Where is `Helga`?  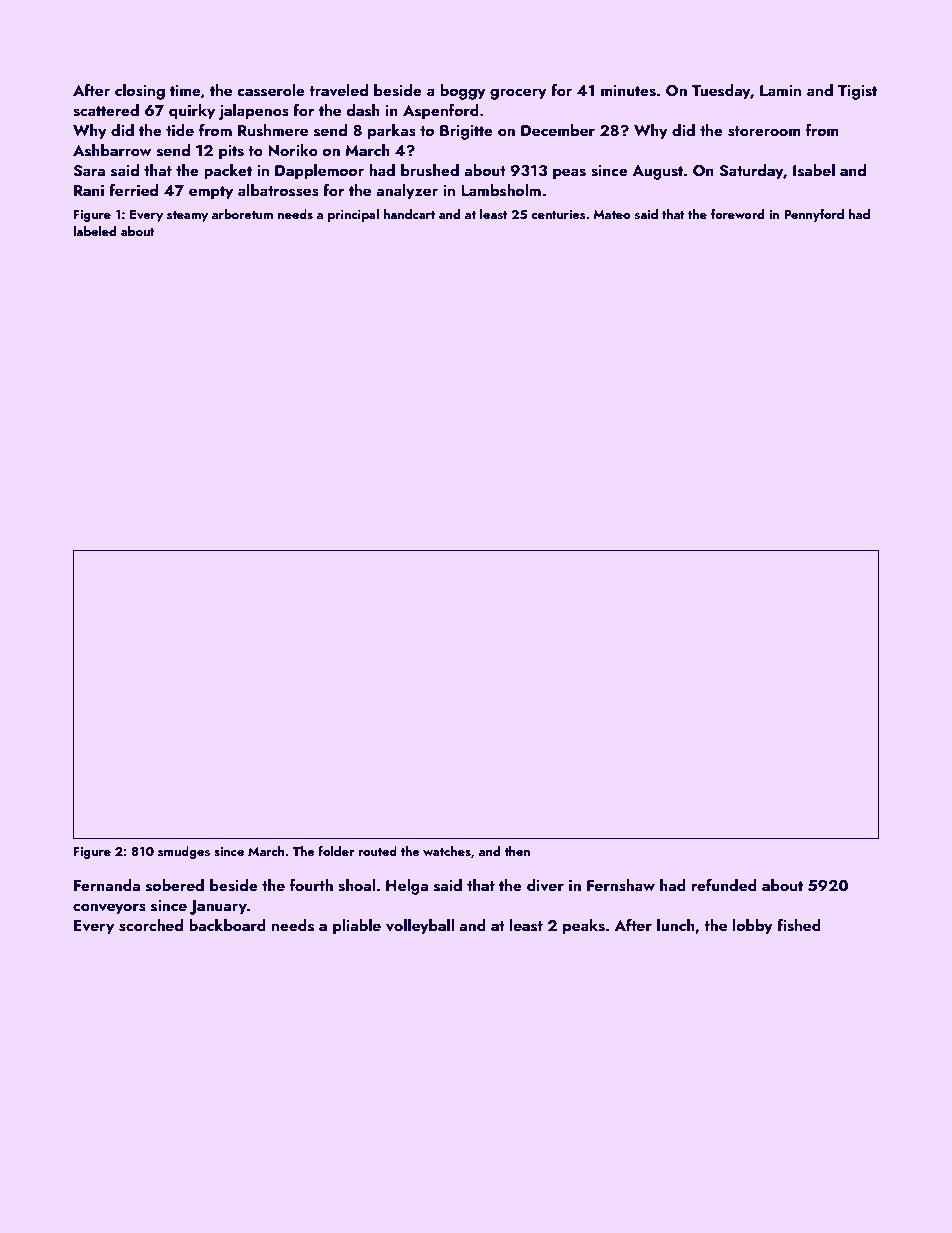 Helga is located at coordinates (407, 887).
